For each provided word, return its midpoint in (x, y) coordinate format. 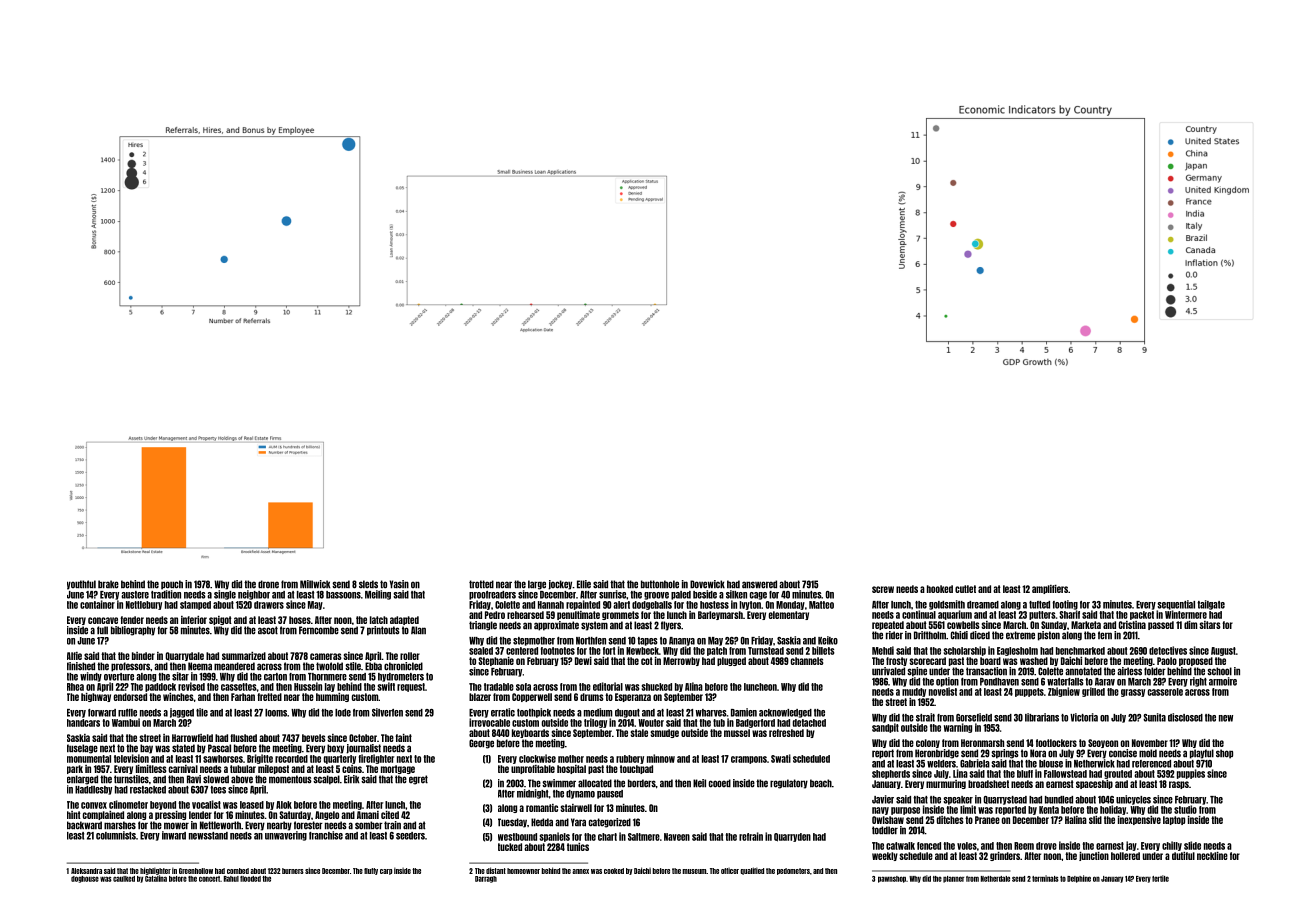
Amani (368, 815)
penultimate (578, 615)
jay (1131, 846)
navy (880, 811)
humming (332, 697)
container (97, 604)
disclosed (1185, 717)
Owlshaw (888, 820)
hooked (940, 589)
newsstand (208, 836)
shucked (657, 687)
